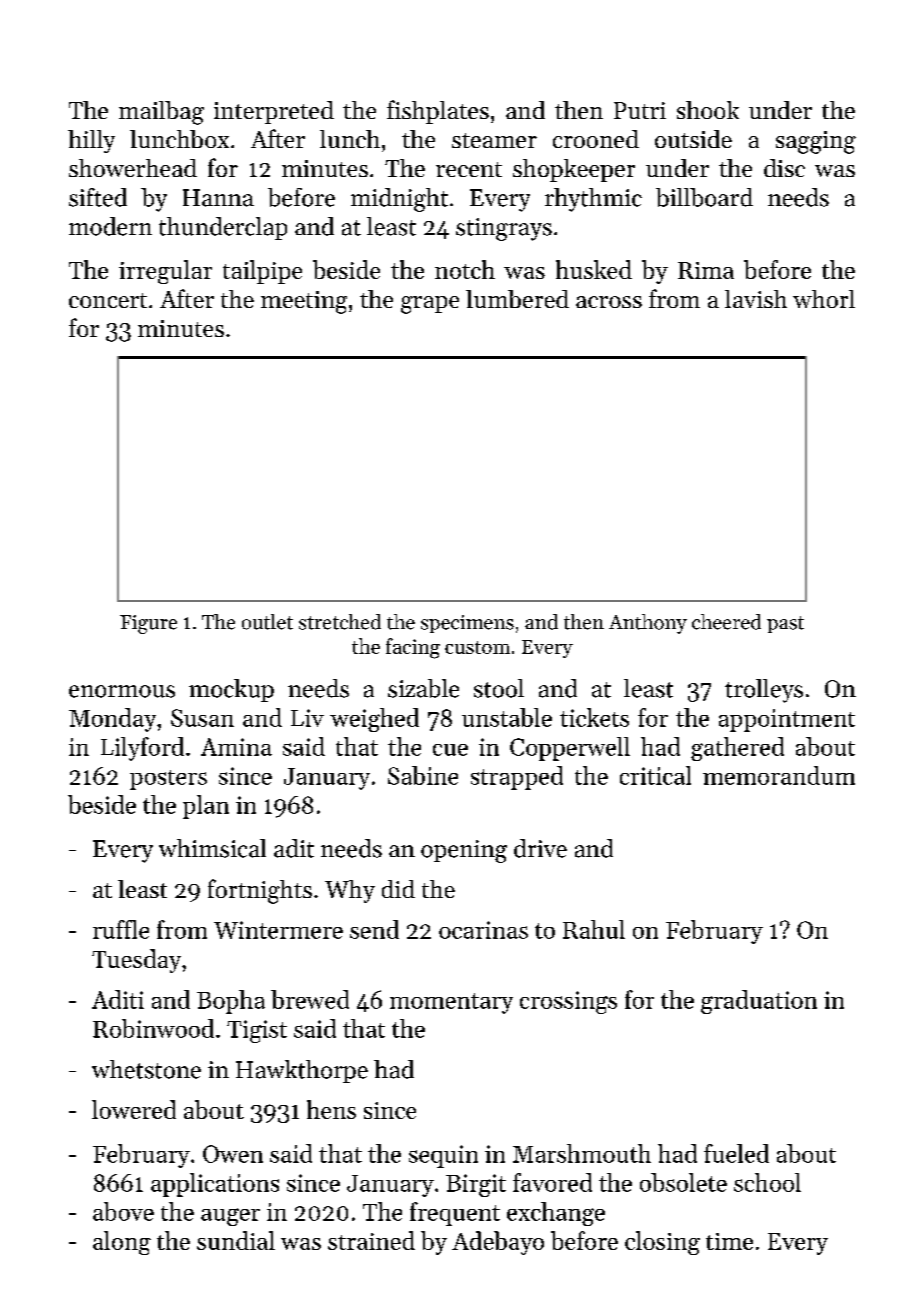 Image resolution: width=924 pixels, height=1311 pixels. Describe the element at coordinates (350, 891) in the screenshot. I see `Why` at that location.
